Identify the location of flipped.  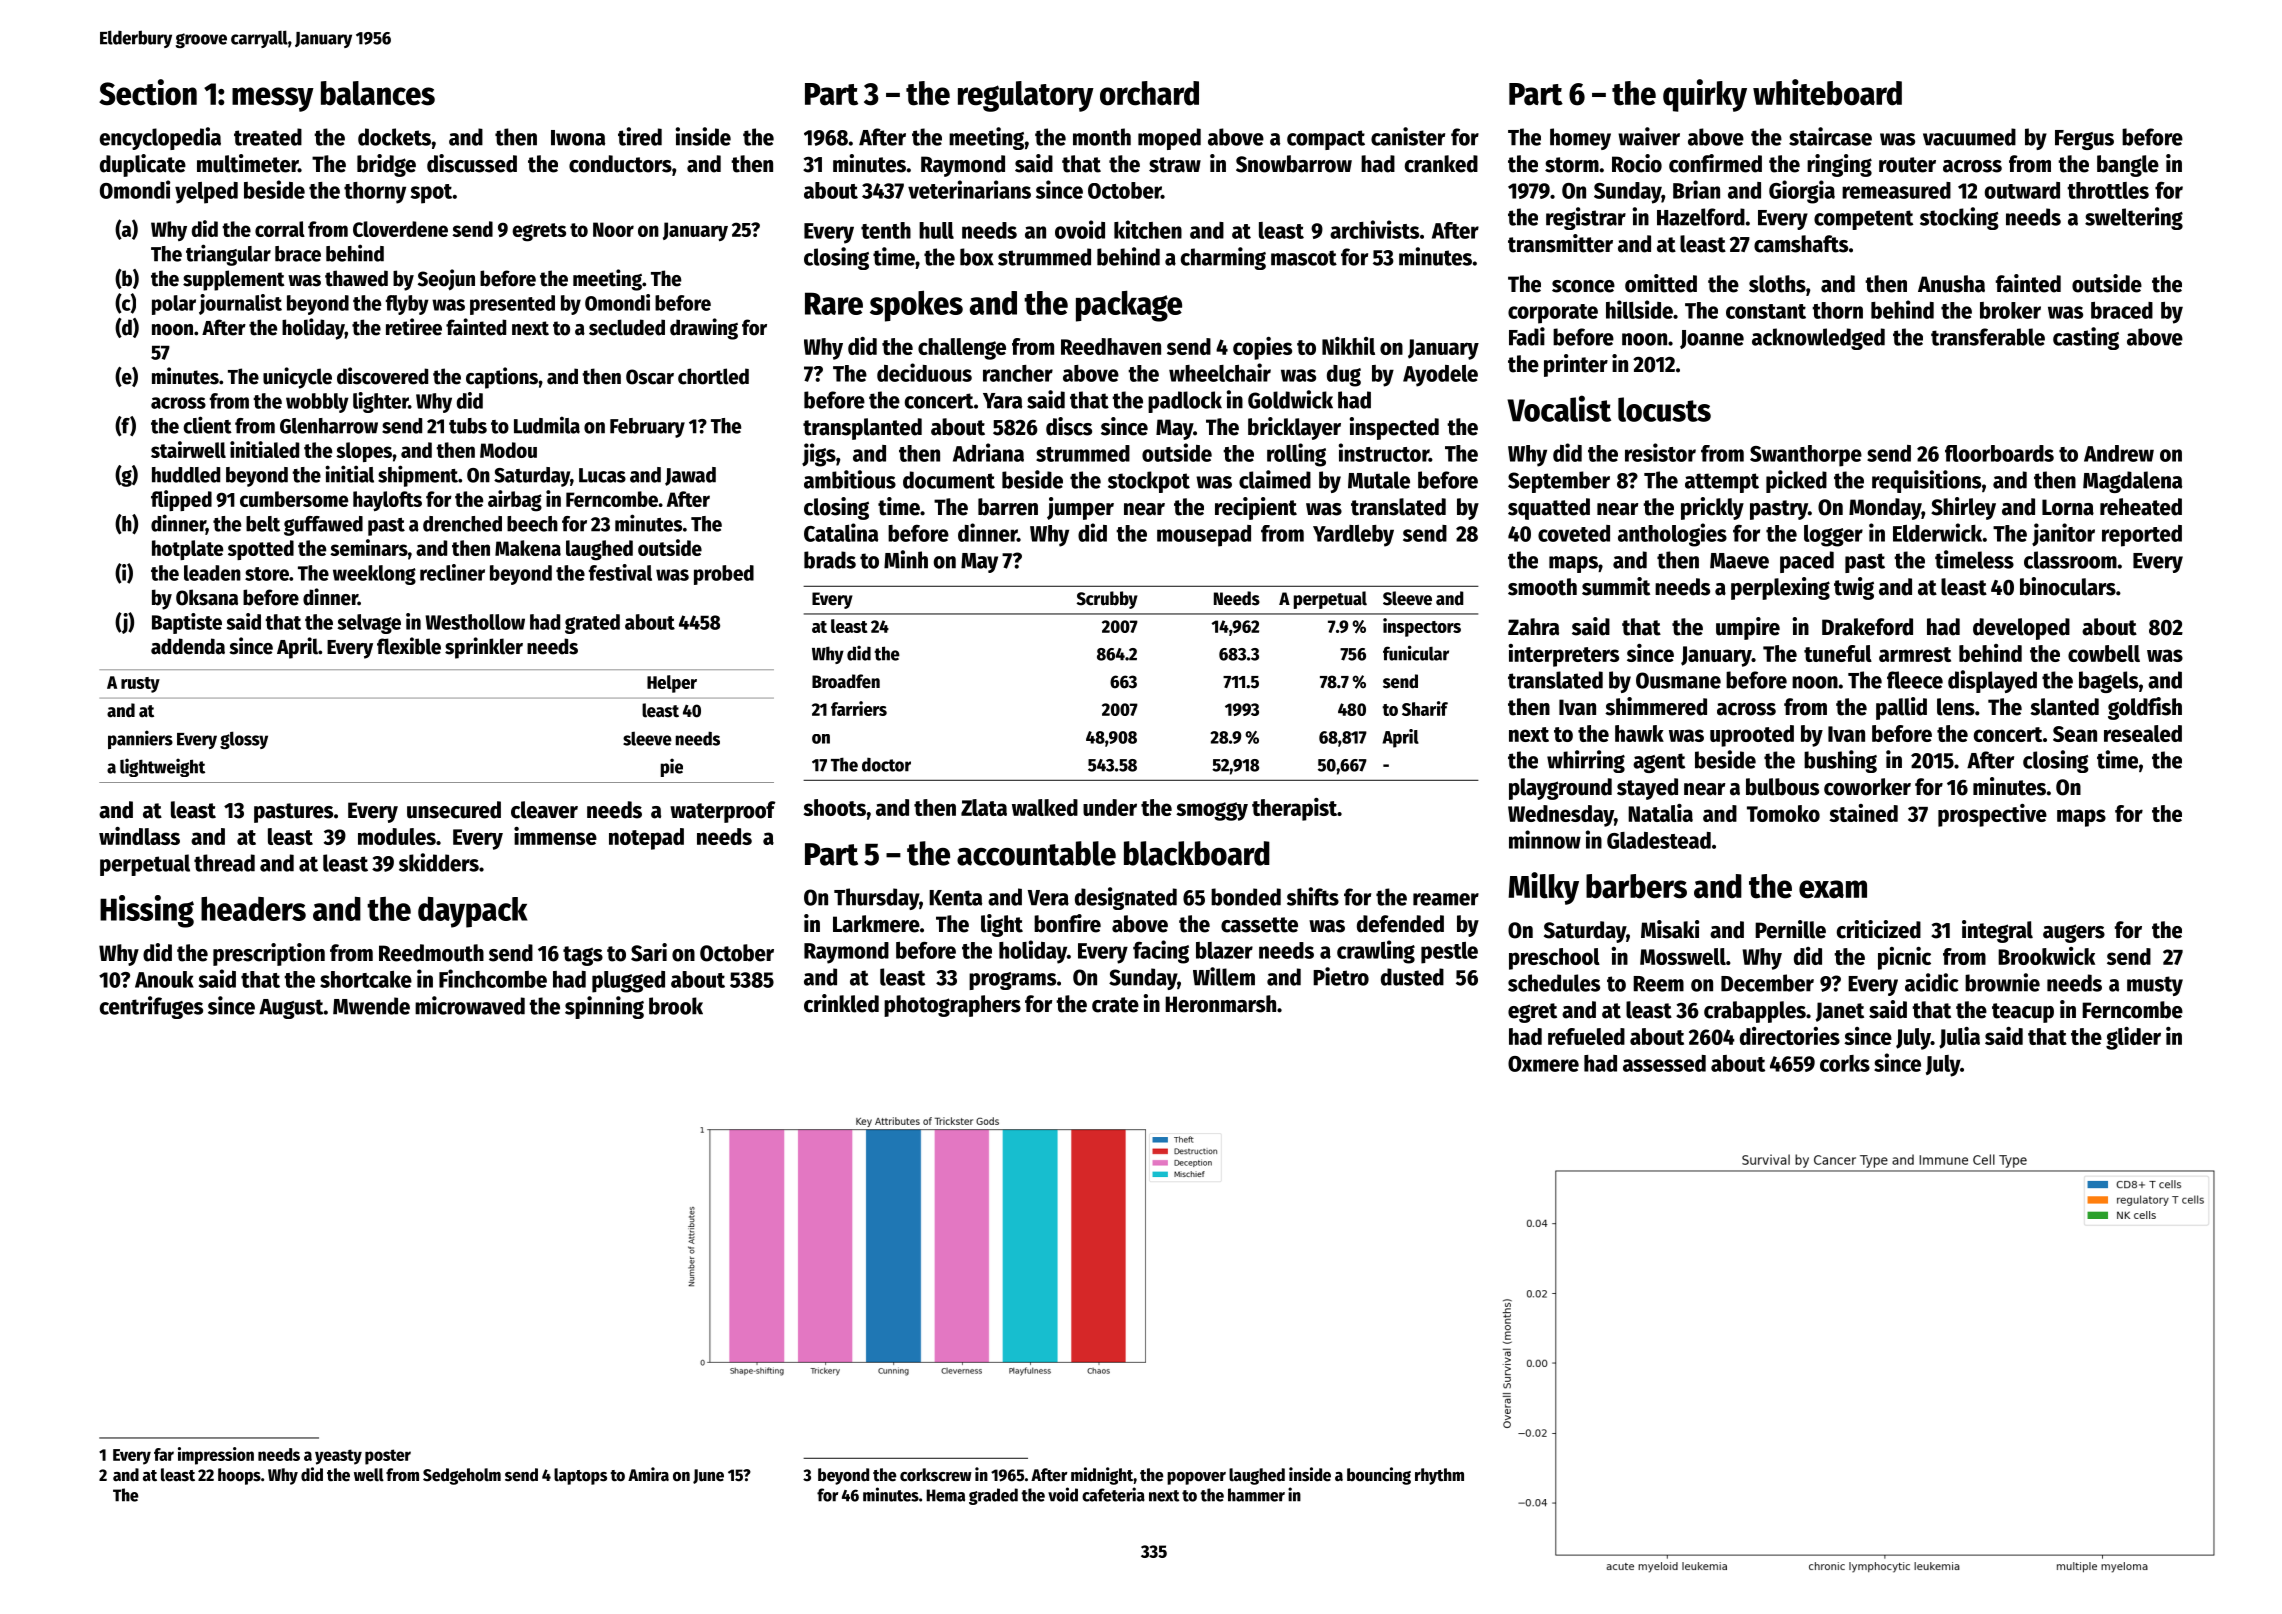
(181, 500).
